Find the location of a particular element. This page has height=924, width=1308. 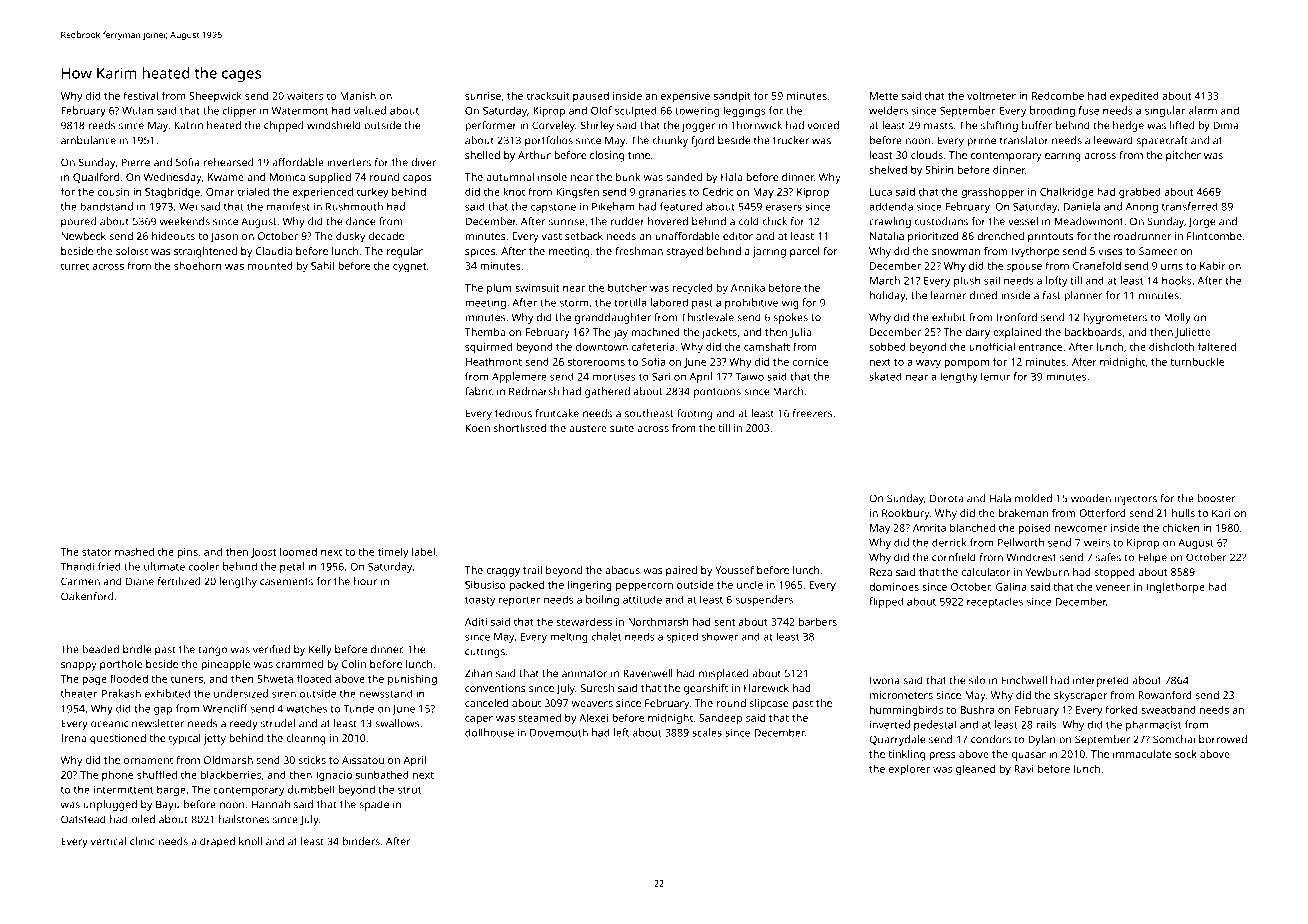

Molly is located at coordinates (1177, 318).
